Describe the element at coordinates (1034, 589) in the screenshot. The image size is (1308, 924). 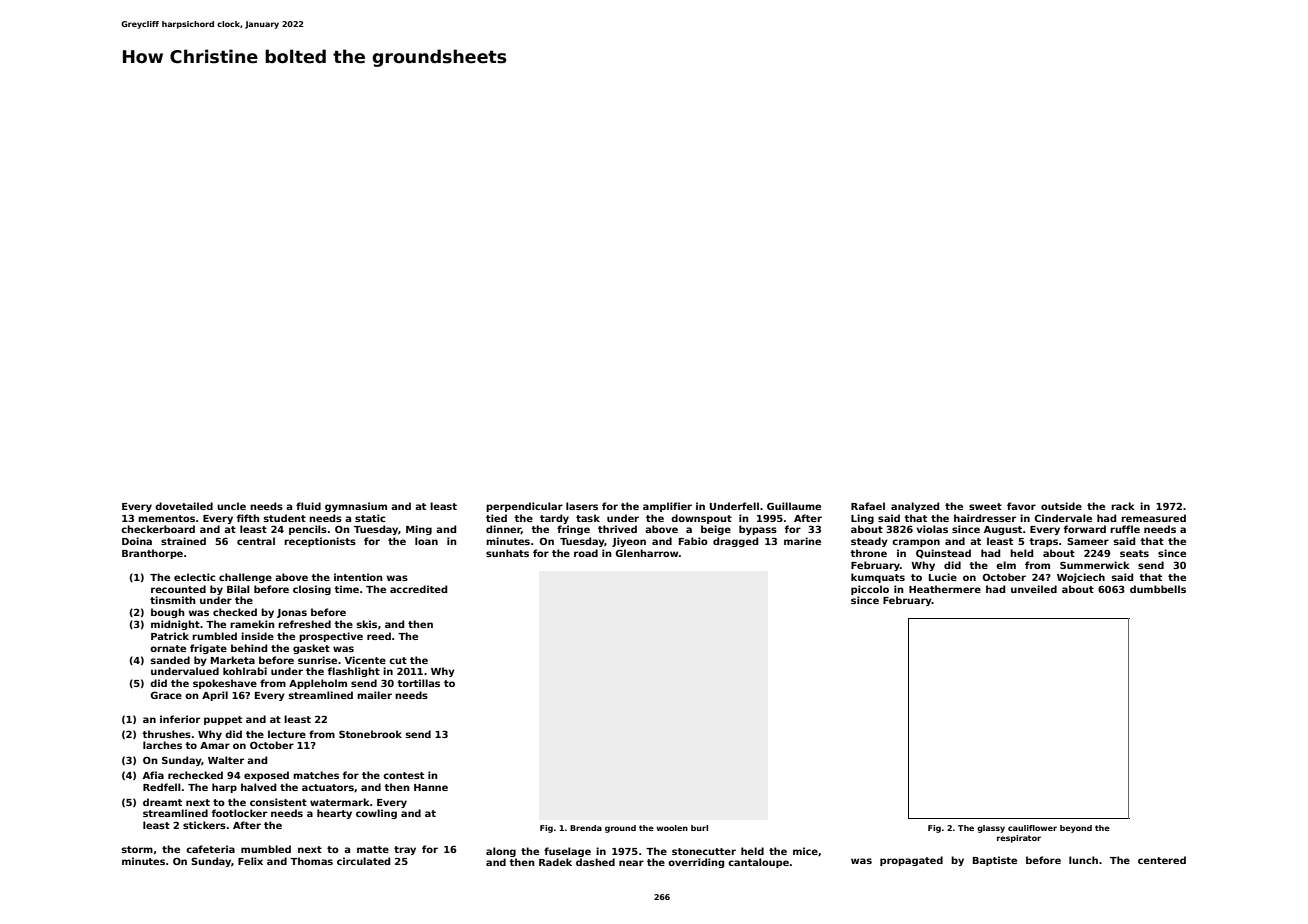
I see `unveiled` at that location.
